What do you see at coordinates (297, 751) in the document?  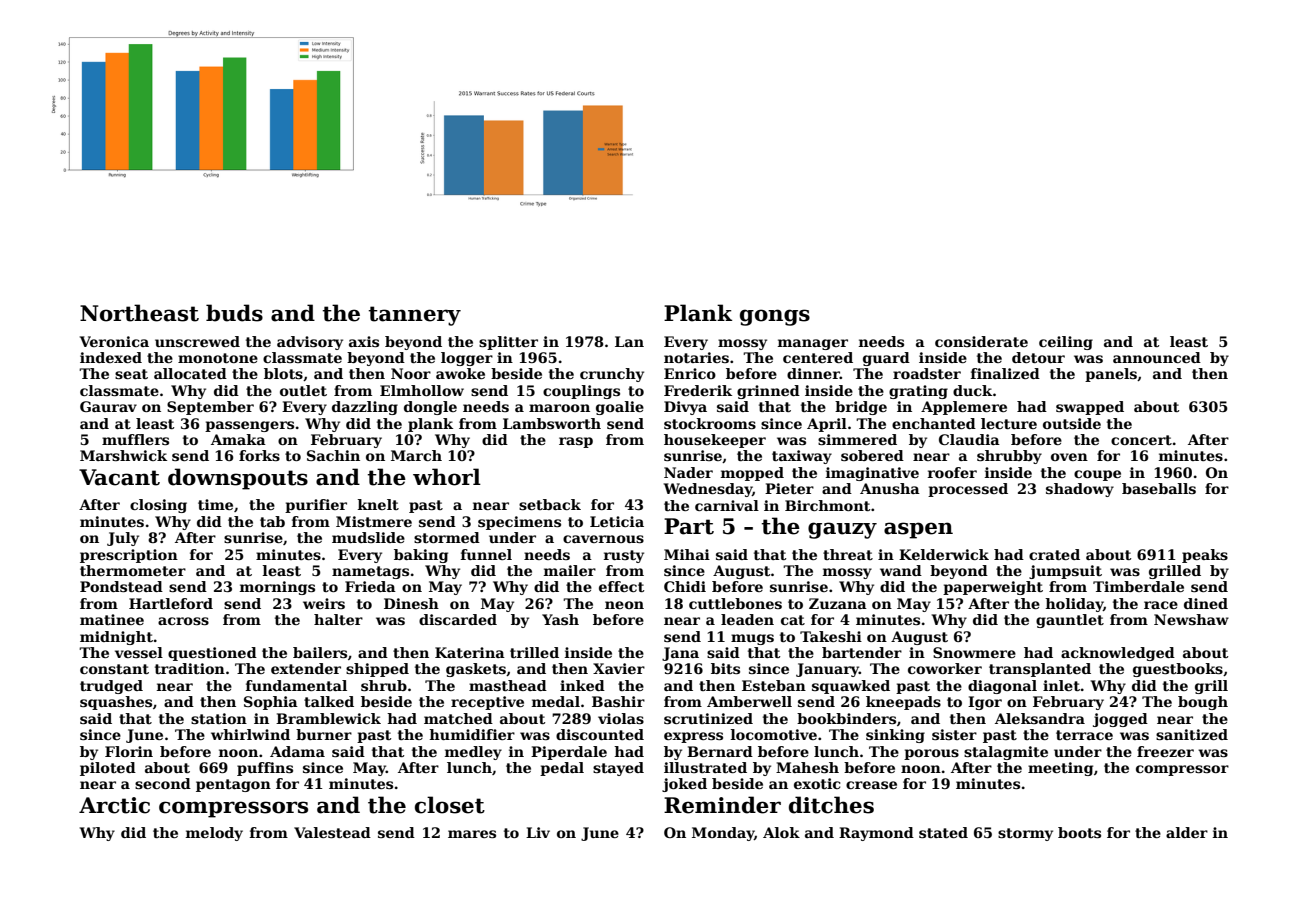 I see `Adama` at bounding box center [297, 751].
